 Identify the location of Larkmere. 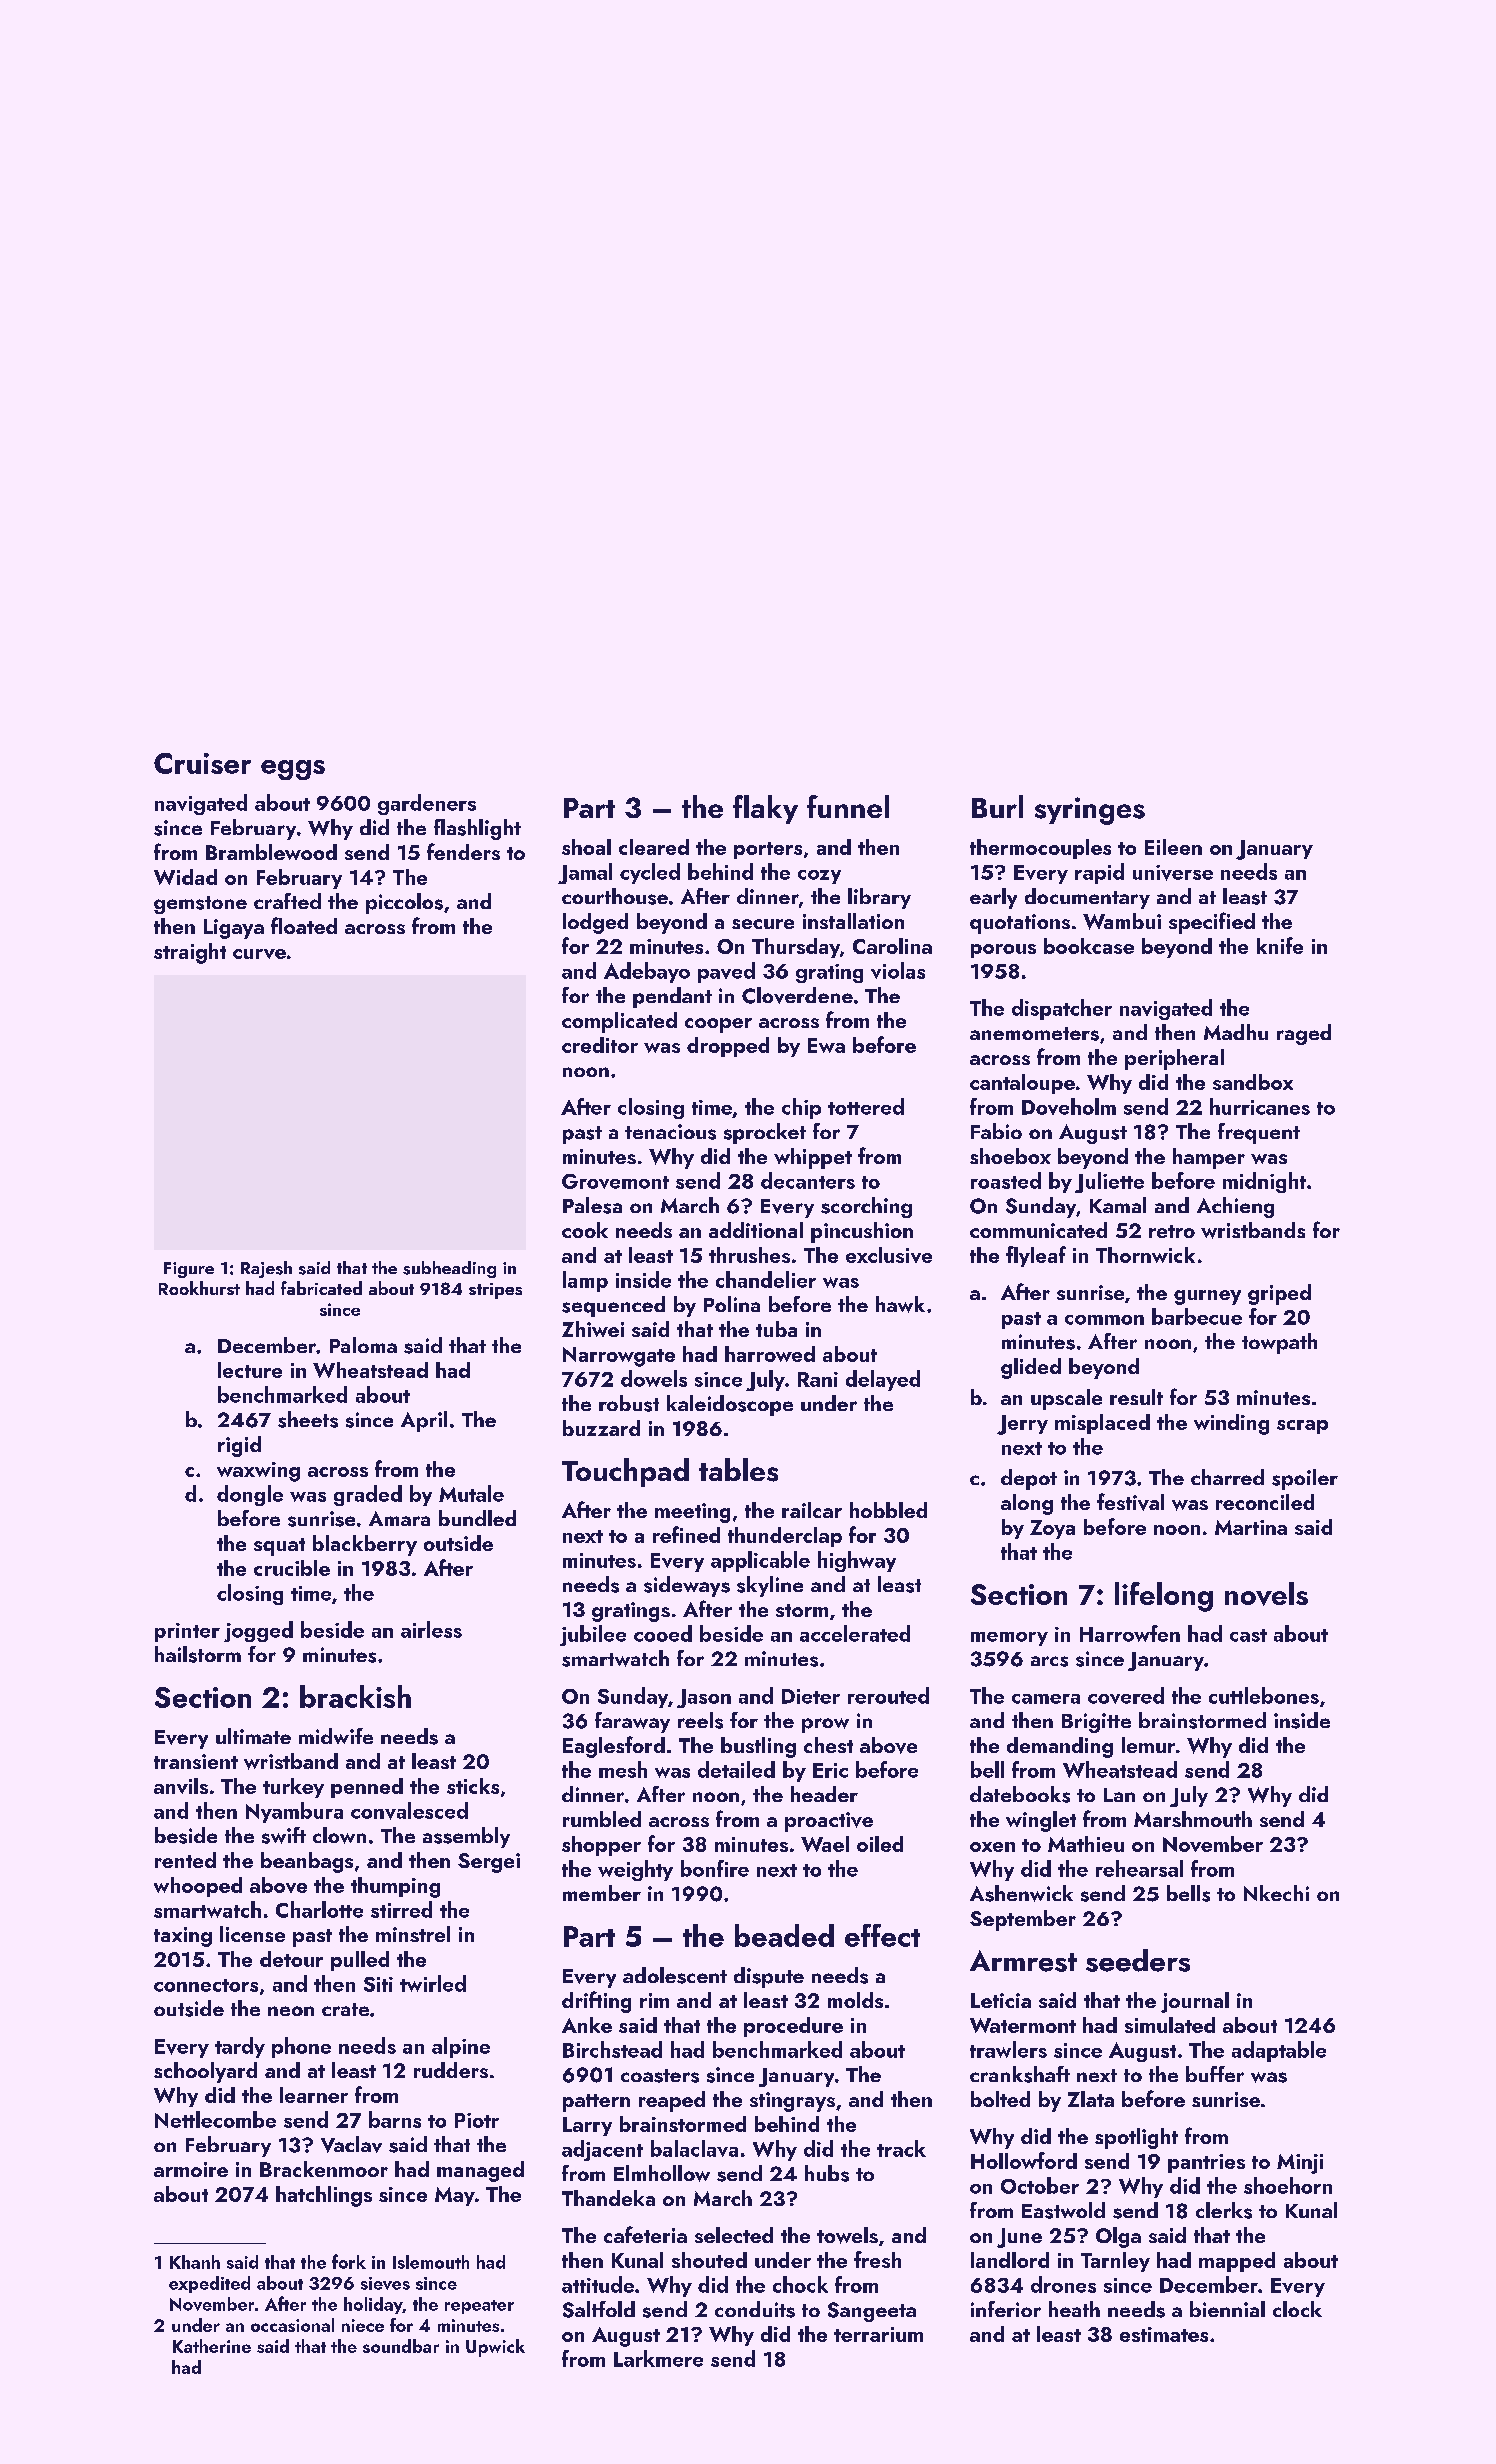
(658, 2358).
